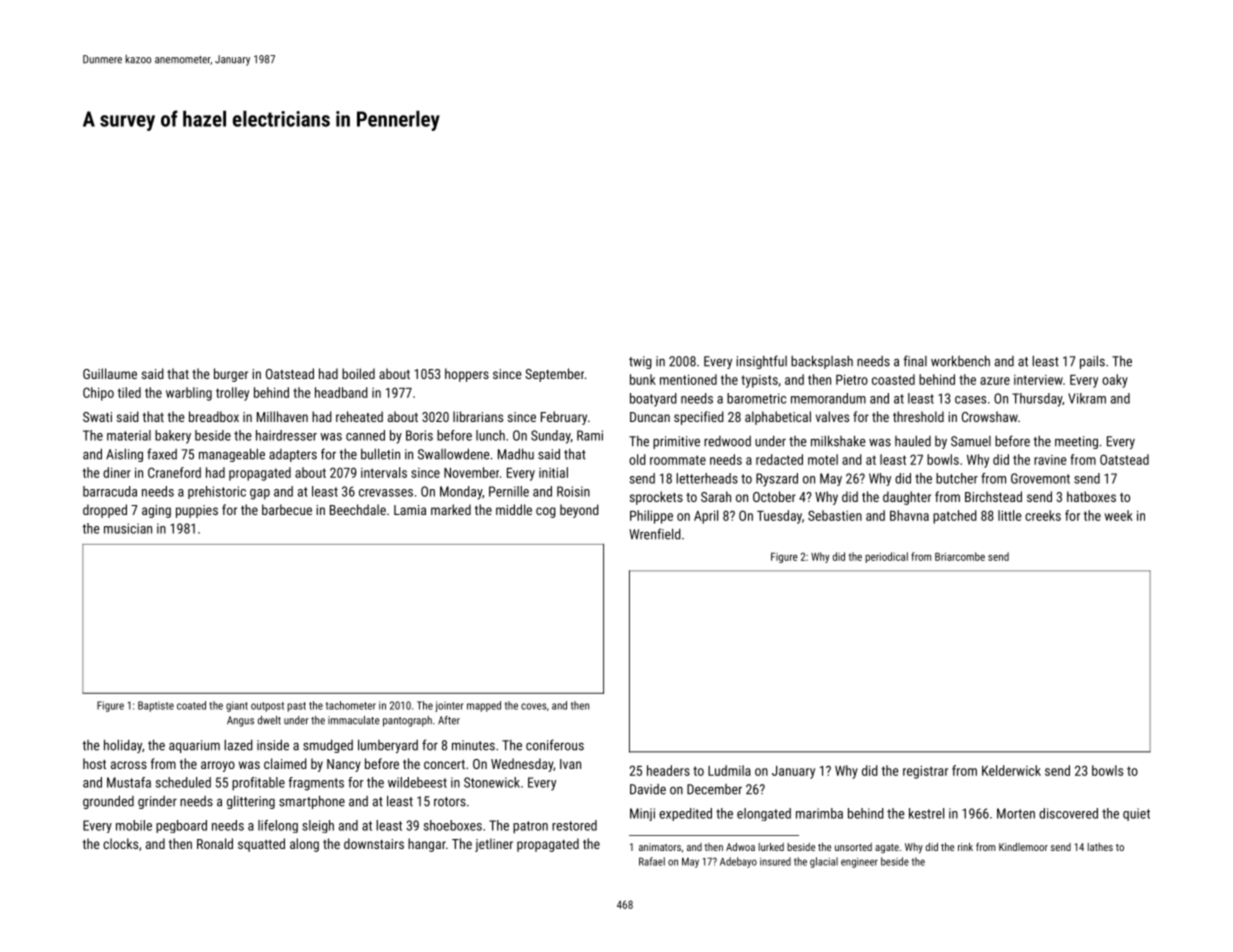  What do you see at coordinates (128, 528) in the page?
I see `musician` at bounding box center [128, 528].
